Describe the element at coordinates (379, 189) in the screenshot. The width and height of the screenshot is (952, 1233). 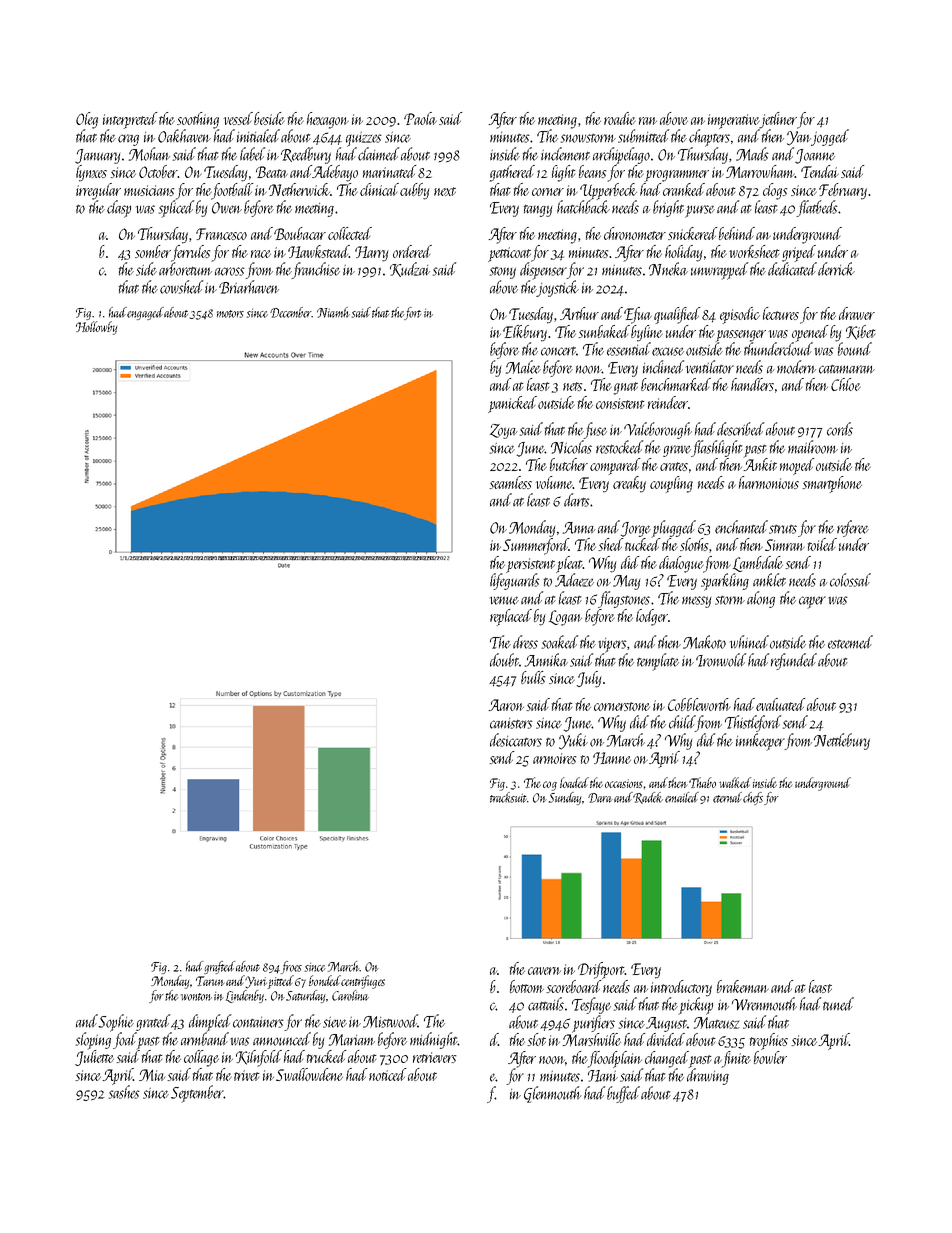
I see `clinical` at that location.
